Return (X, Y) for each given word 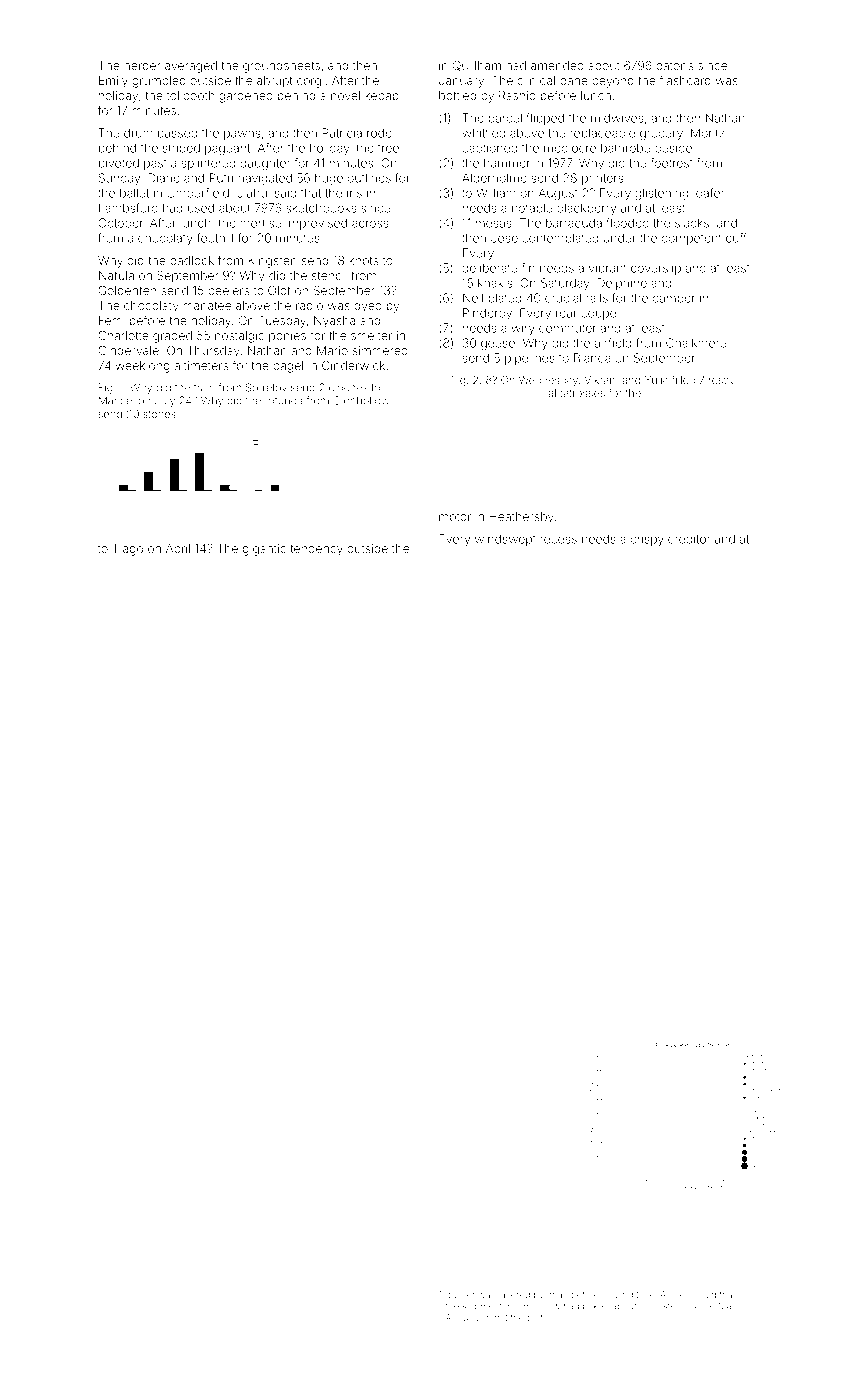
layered (514, 1295)
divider (460, 1294)
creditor (689, 539)
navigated (265, 179)
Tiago (128, 550)
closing (617, 1295)
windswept (505, 540)
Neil (473, 298)
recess (559, 540)
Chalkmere (696, 343)
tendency (316, 550)
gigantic (264, 550)
